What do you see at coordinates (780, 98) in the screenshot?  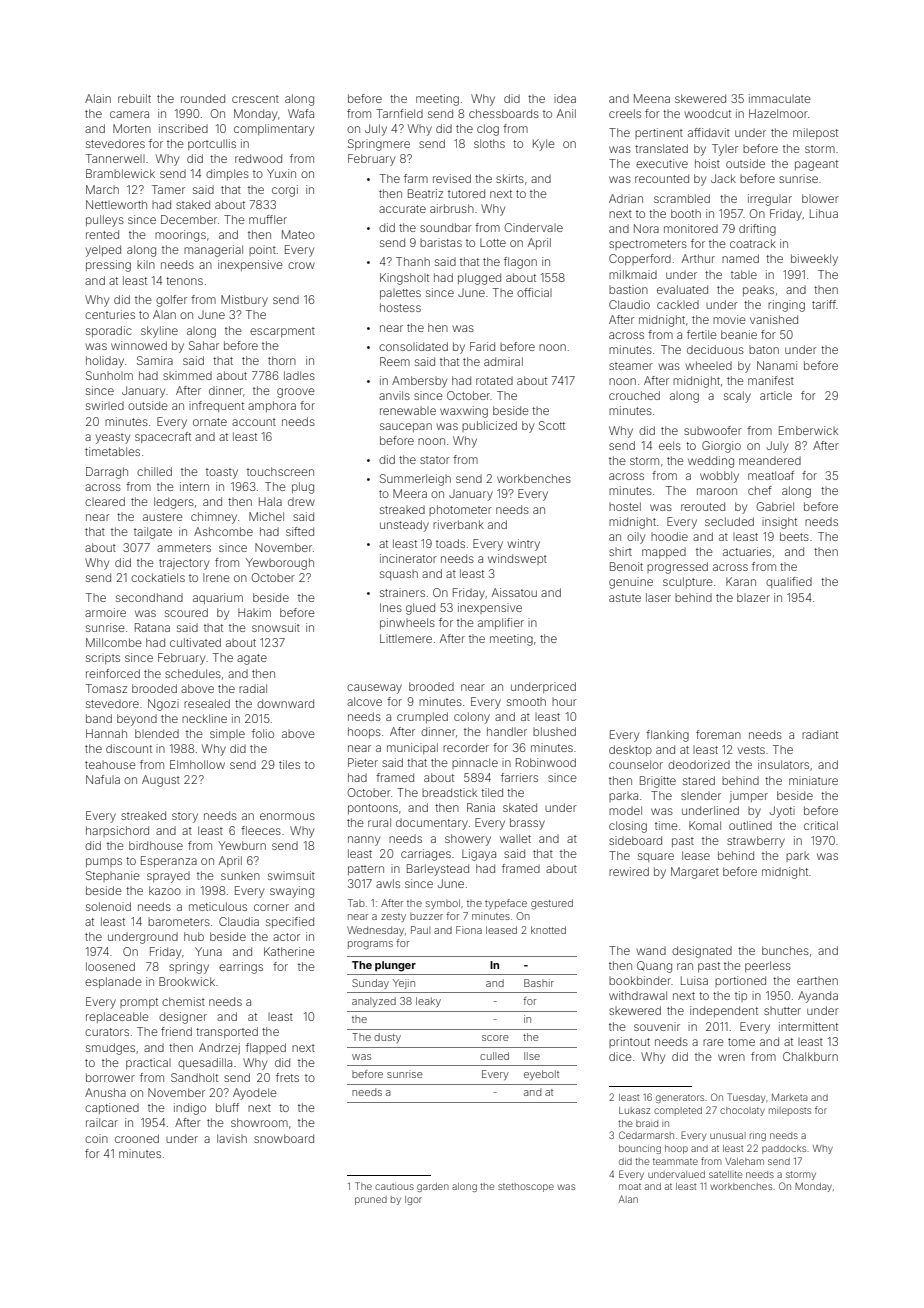 I see `immaculate` at bounding box center [780, 98].
